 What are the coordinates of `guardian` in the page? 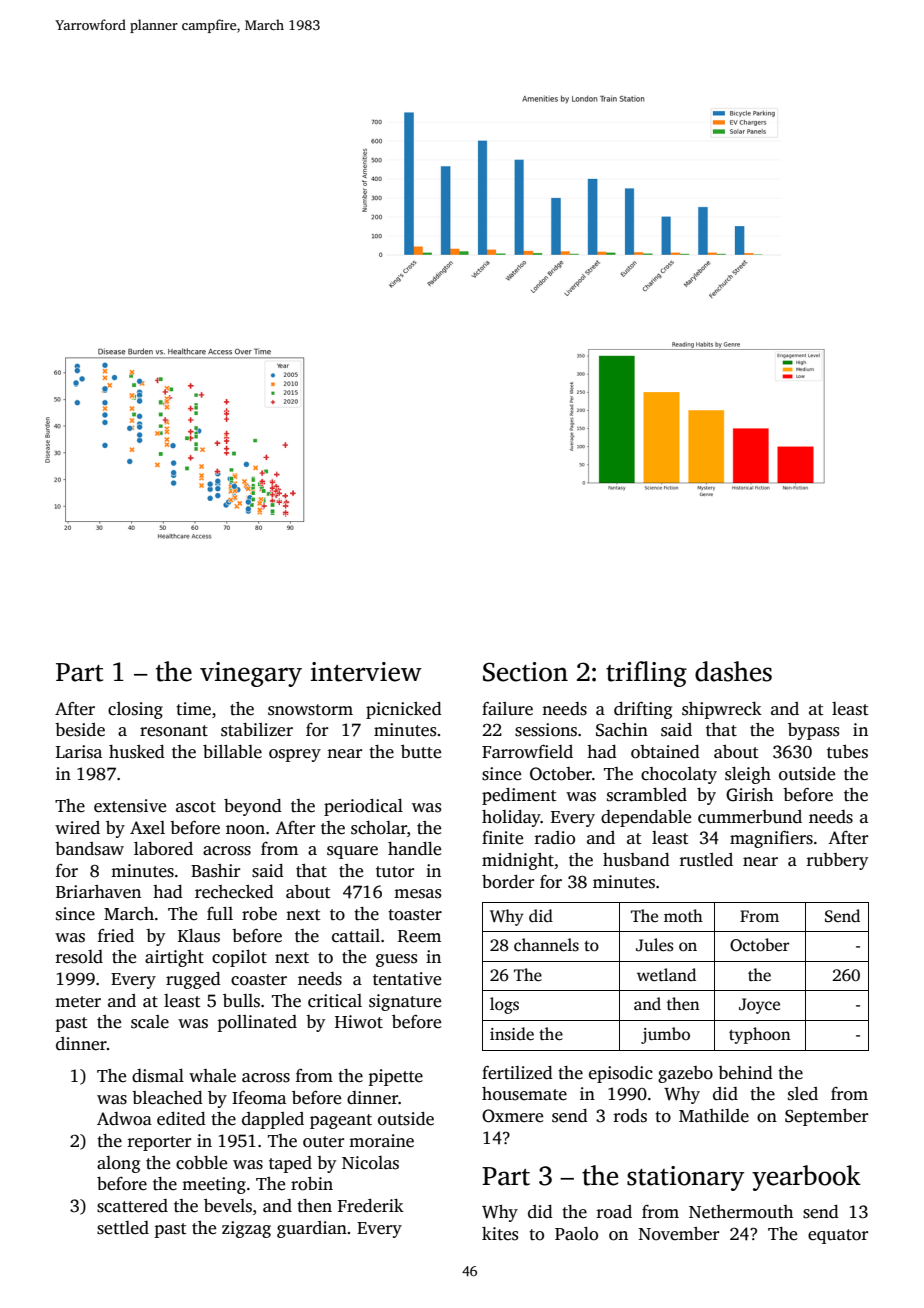 It's located at (312, 1229).
